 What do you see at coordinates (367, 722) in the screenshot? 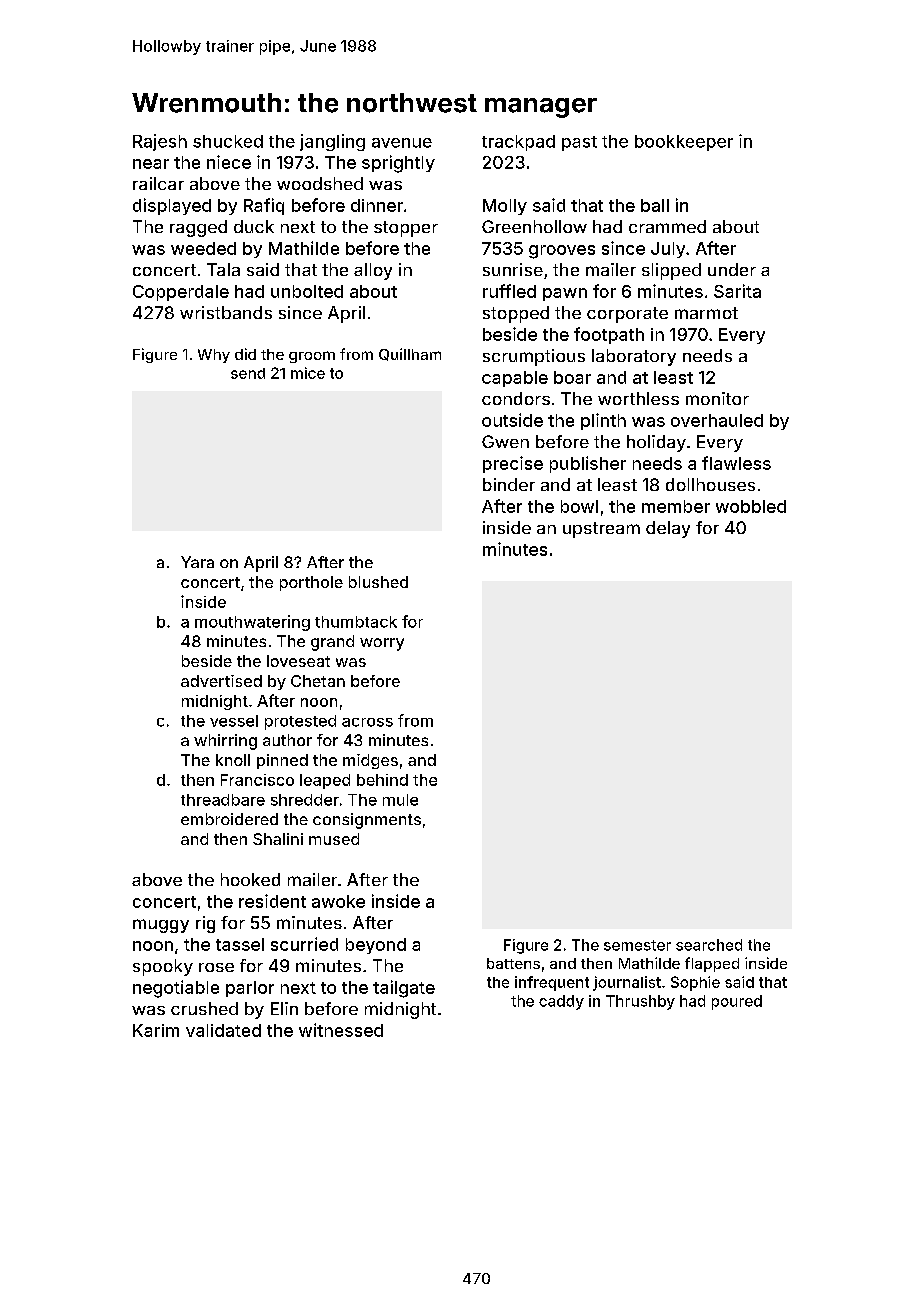
I see `across` at bounding box center [367, 722].
